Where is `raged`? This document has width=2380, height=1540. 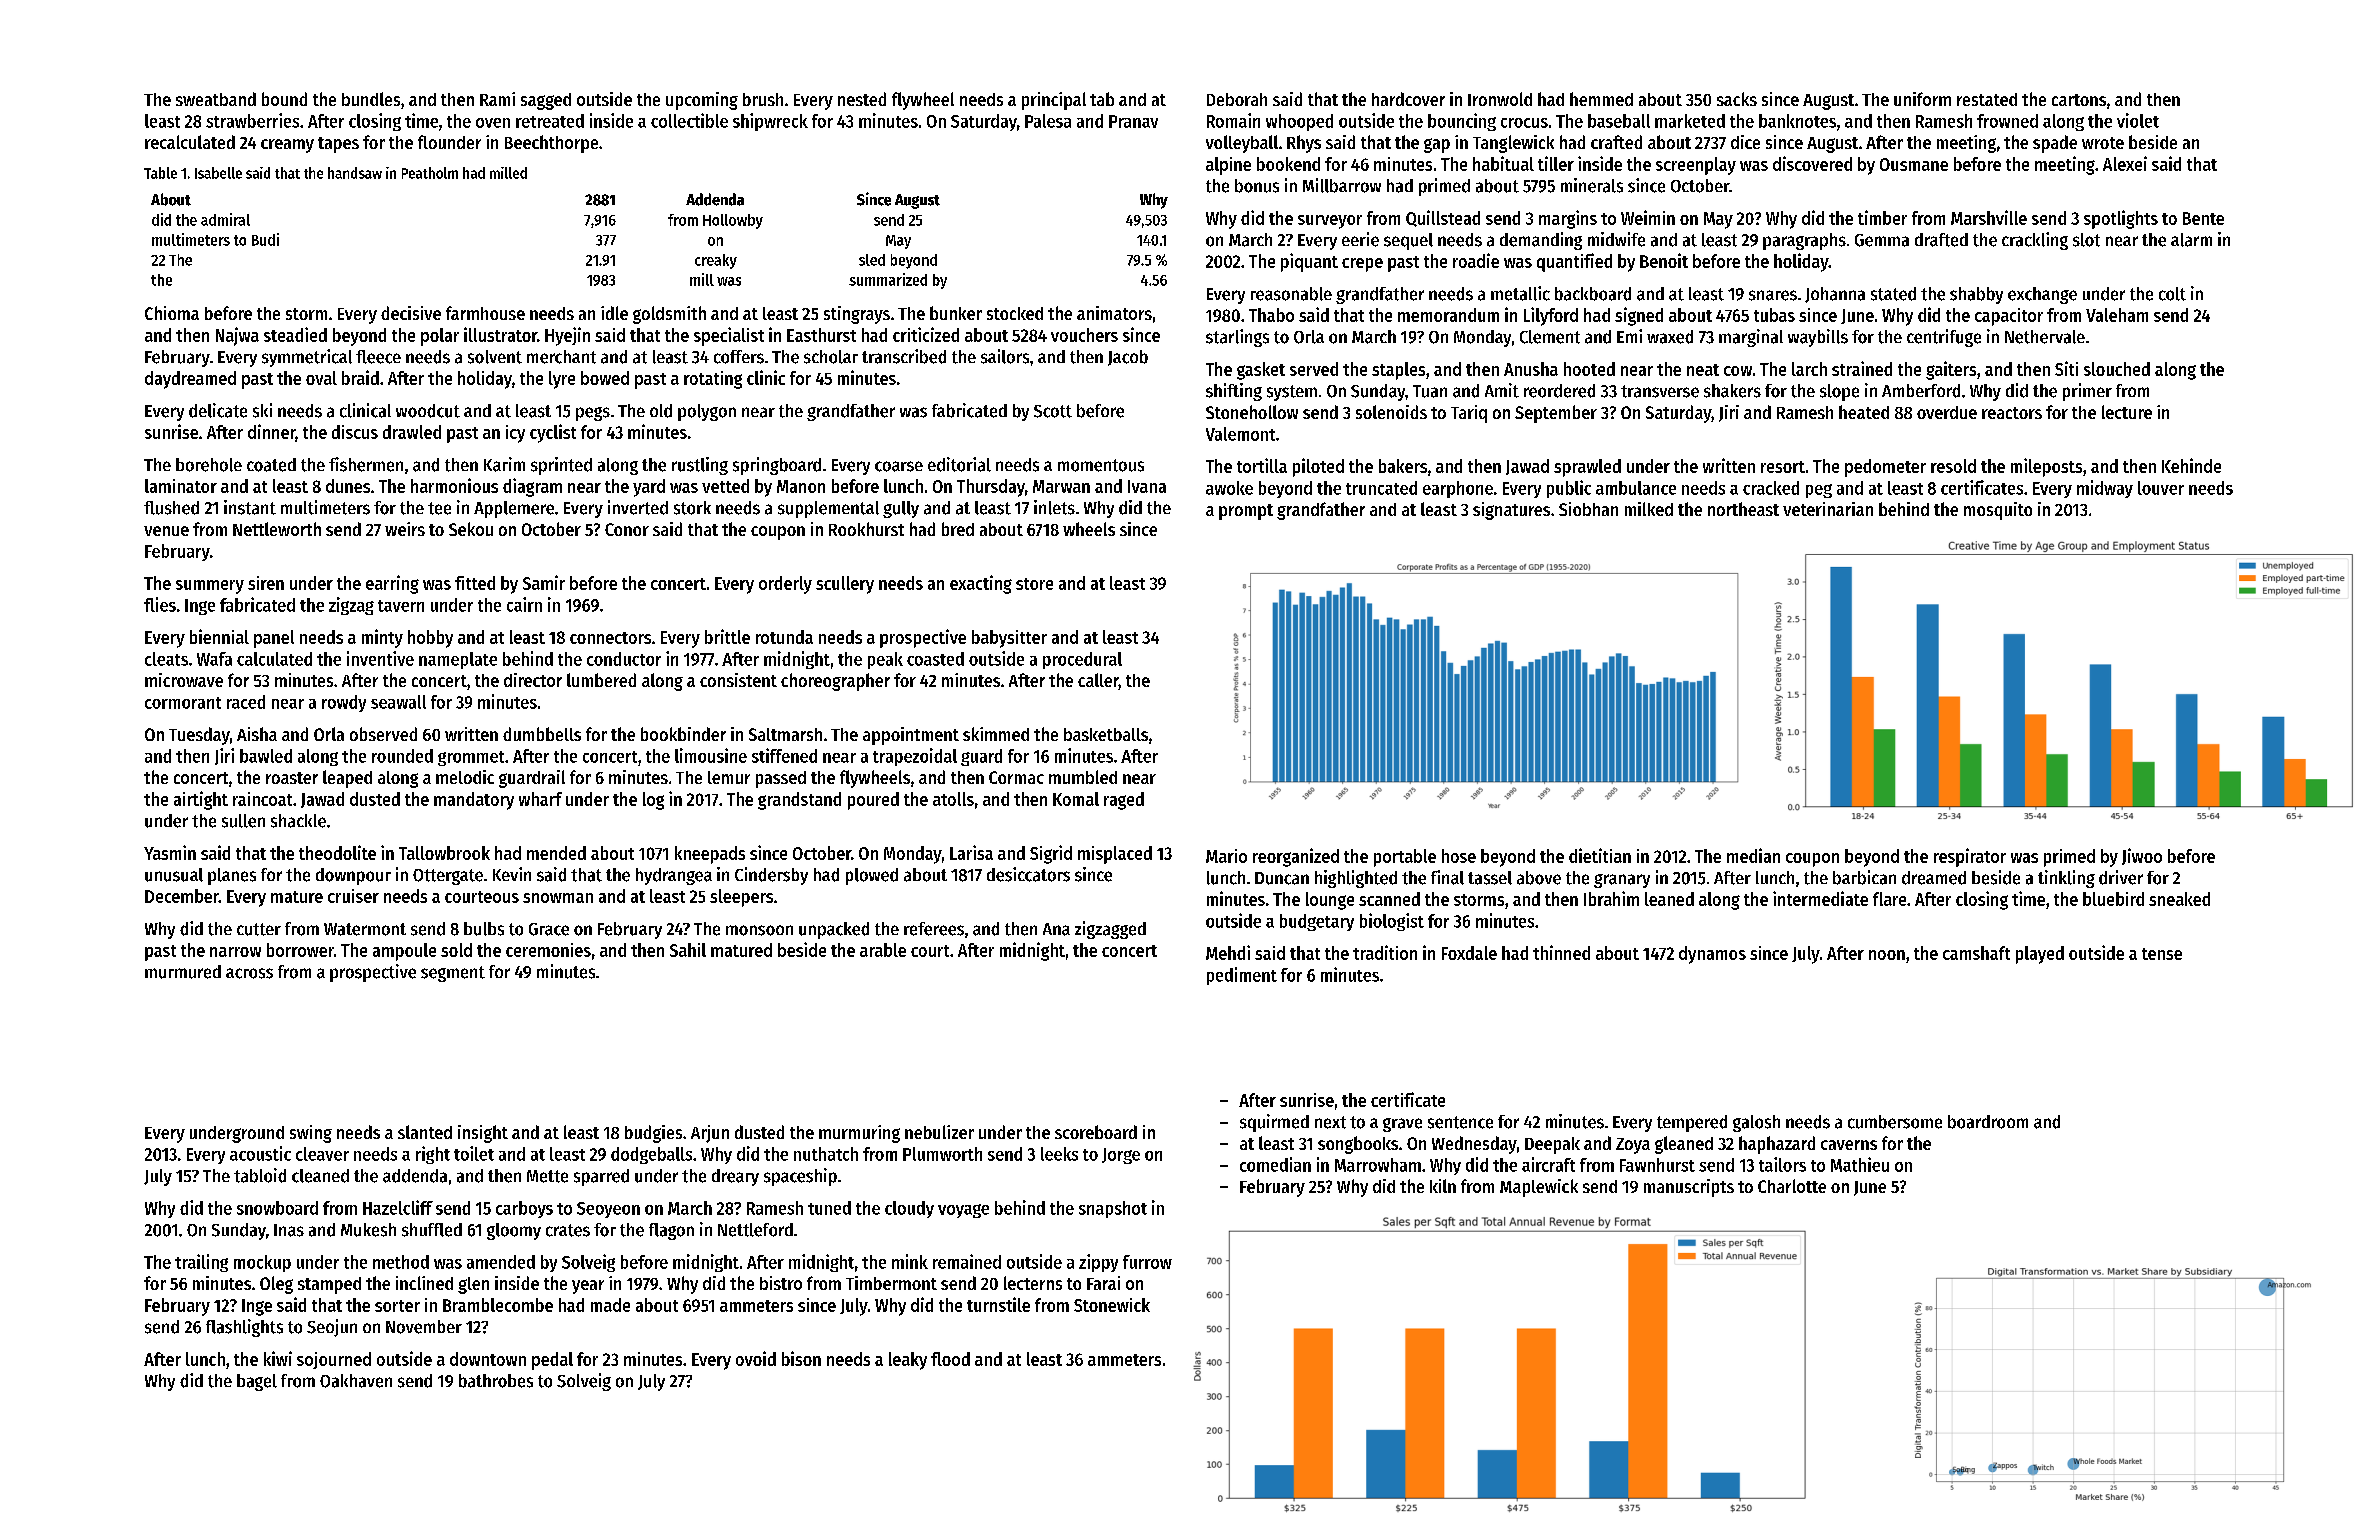
raged is located at coordinates (1124, 801).
